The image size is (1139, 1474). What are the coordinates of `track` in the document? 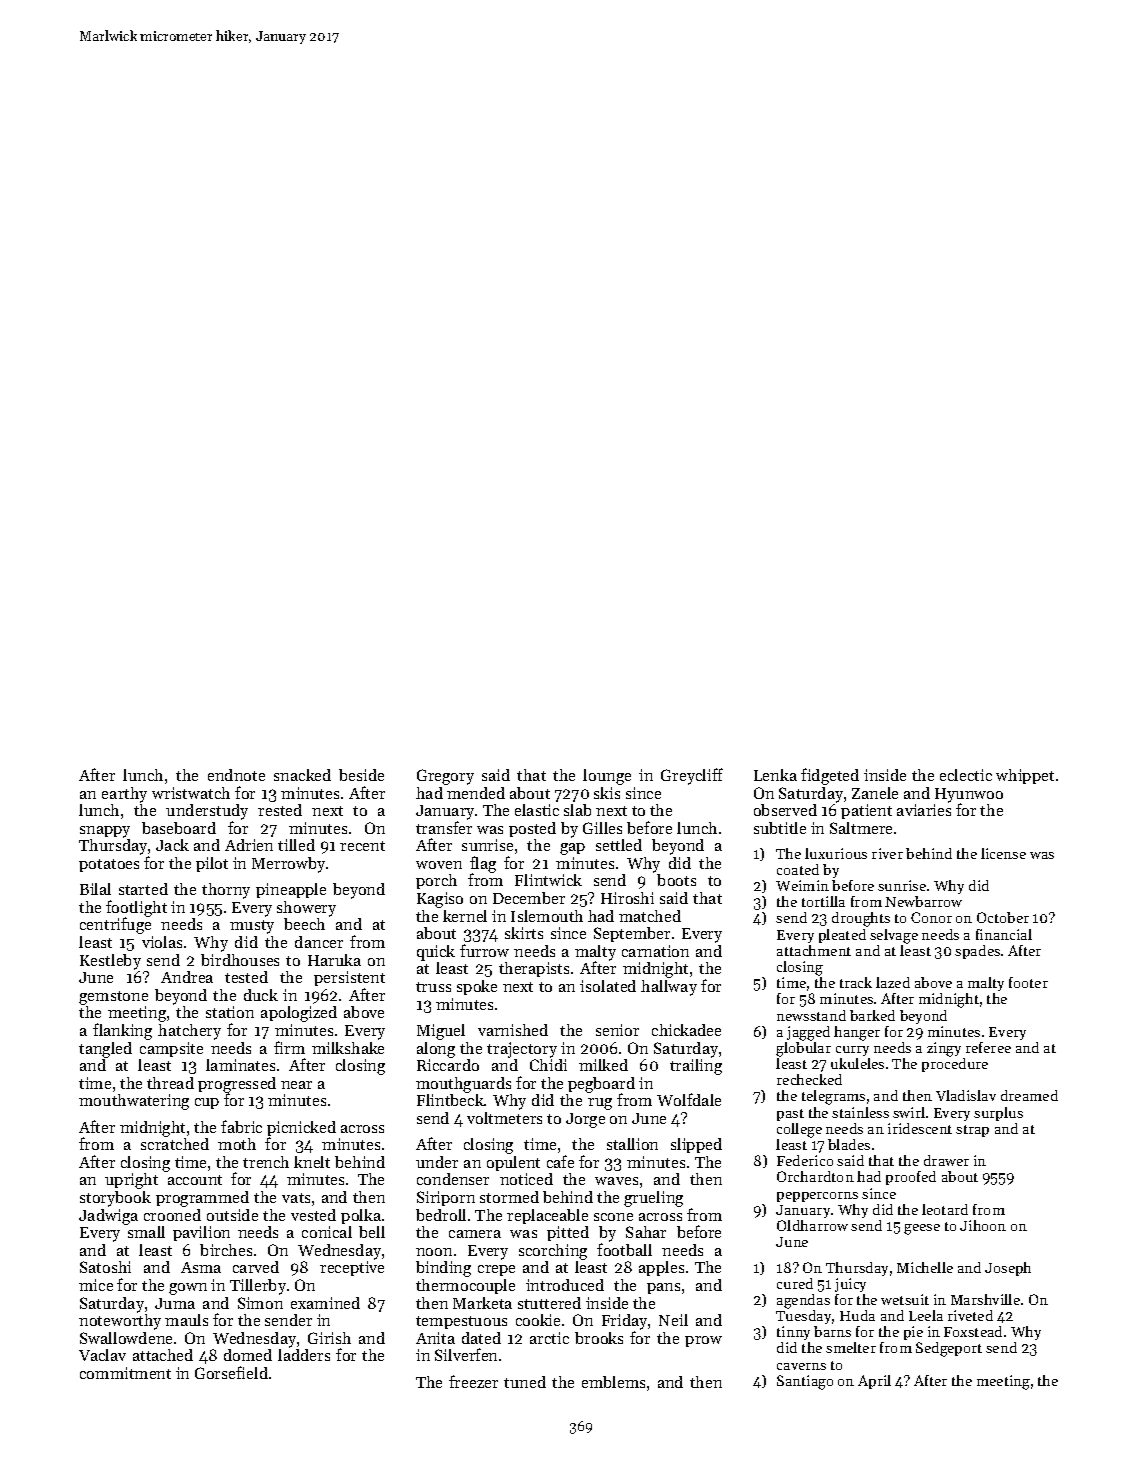 It's located at (856, 982).
